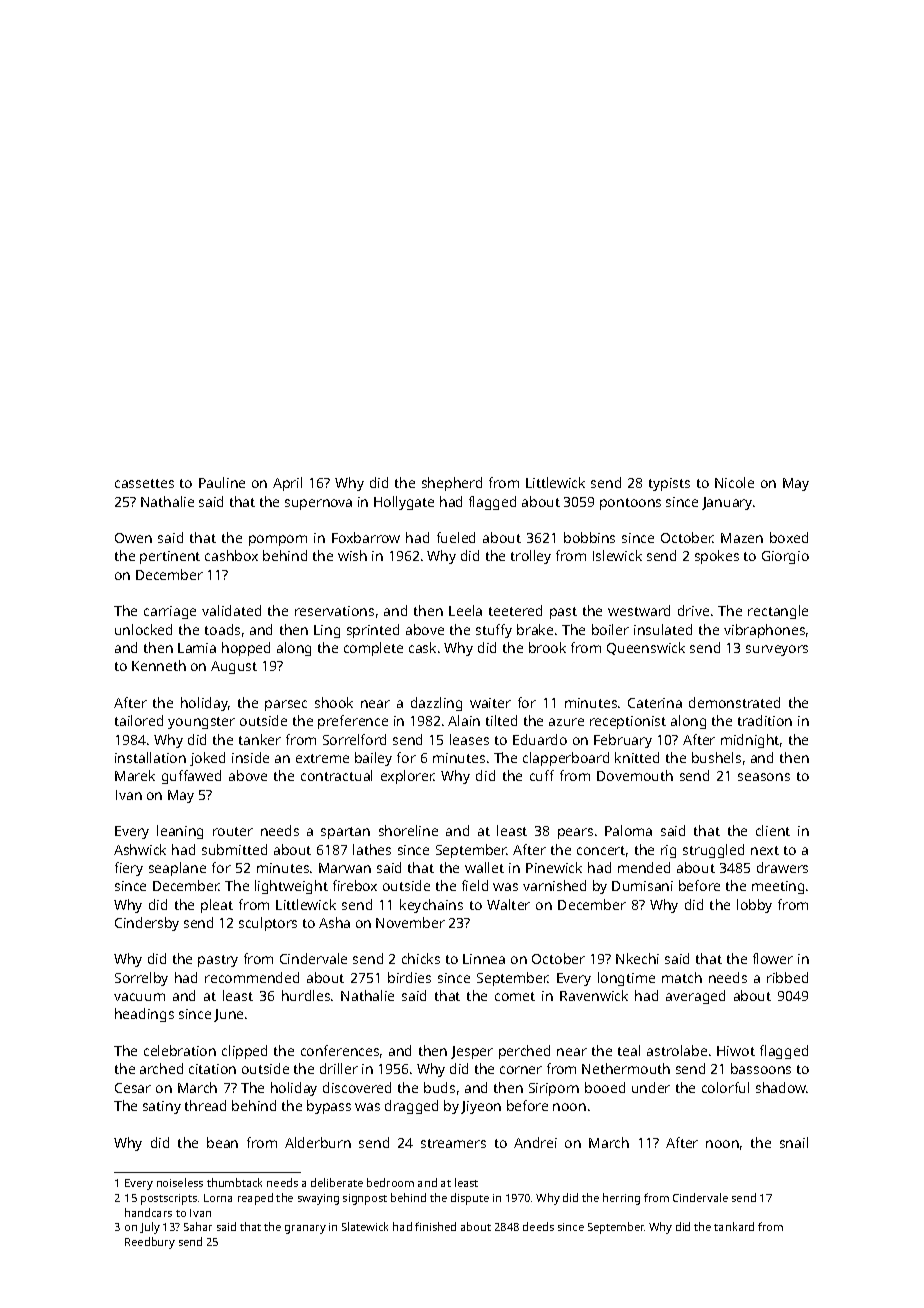 Image resolution: width=924 pixels, height=1308 pixels. What do you see at coordinates (133, 538) in the image?
I see `Owen` at bounding box center [133, 538].
